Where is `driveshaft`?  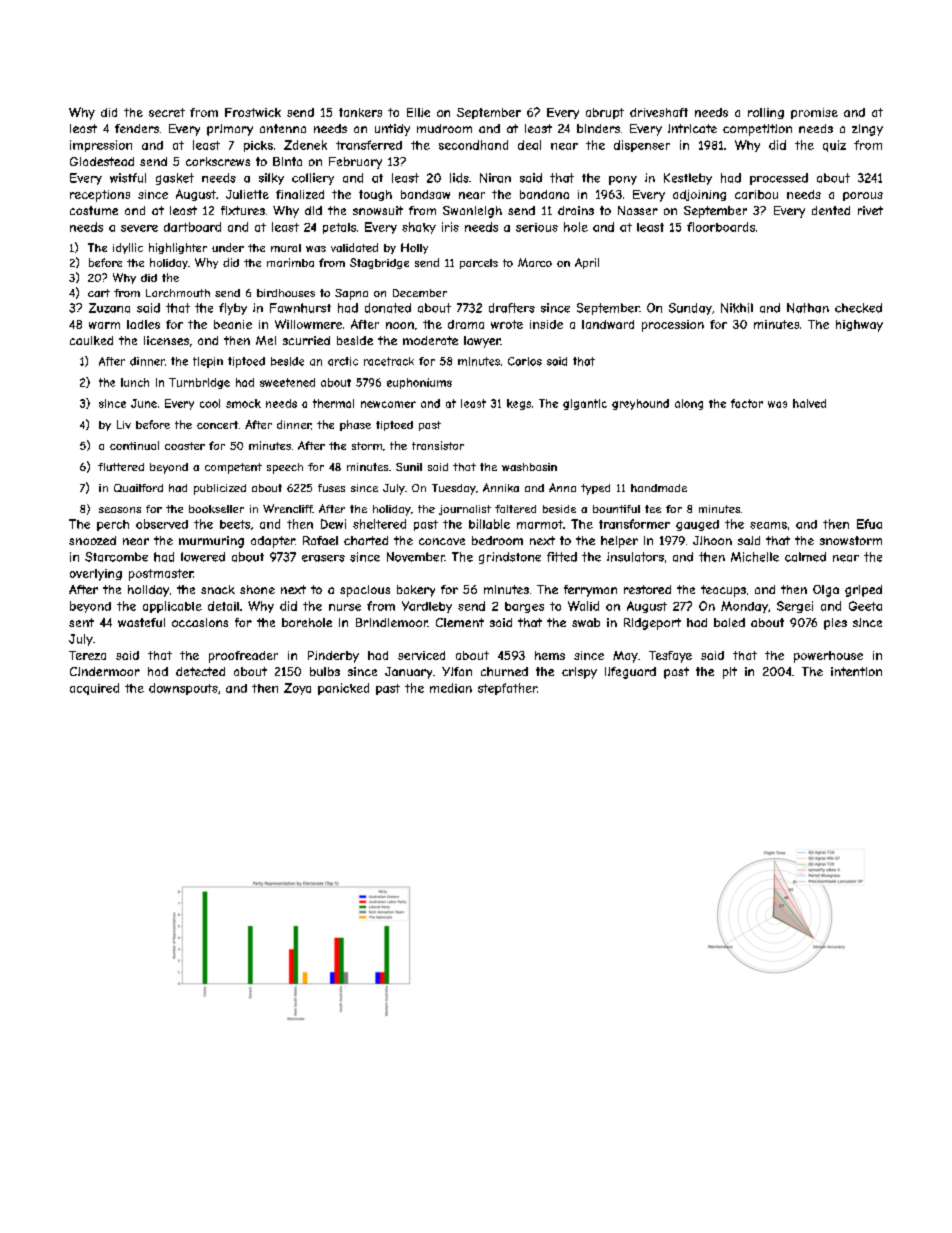
driveshaft is located at coordinates (659, 112).
